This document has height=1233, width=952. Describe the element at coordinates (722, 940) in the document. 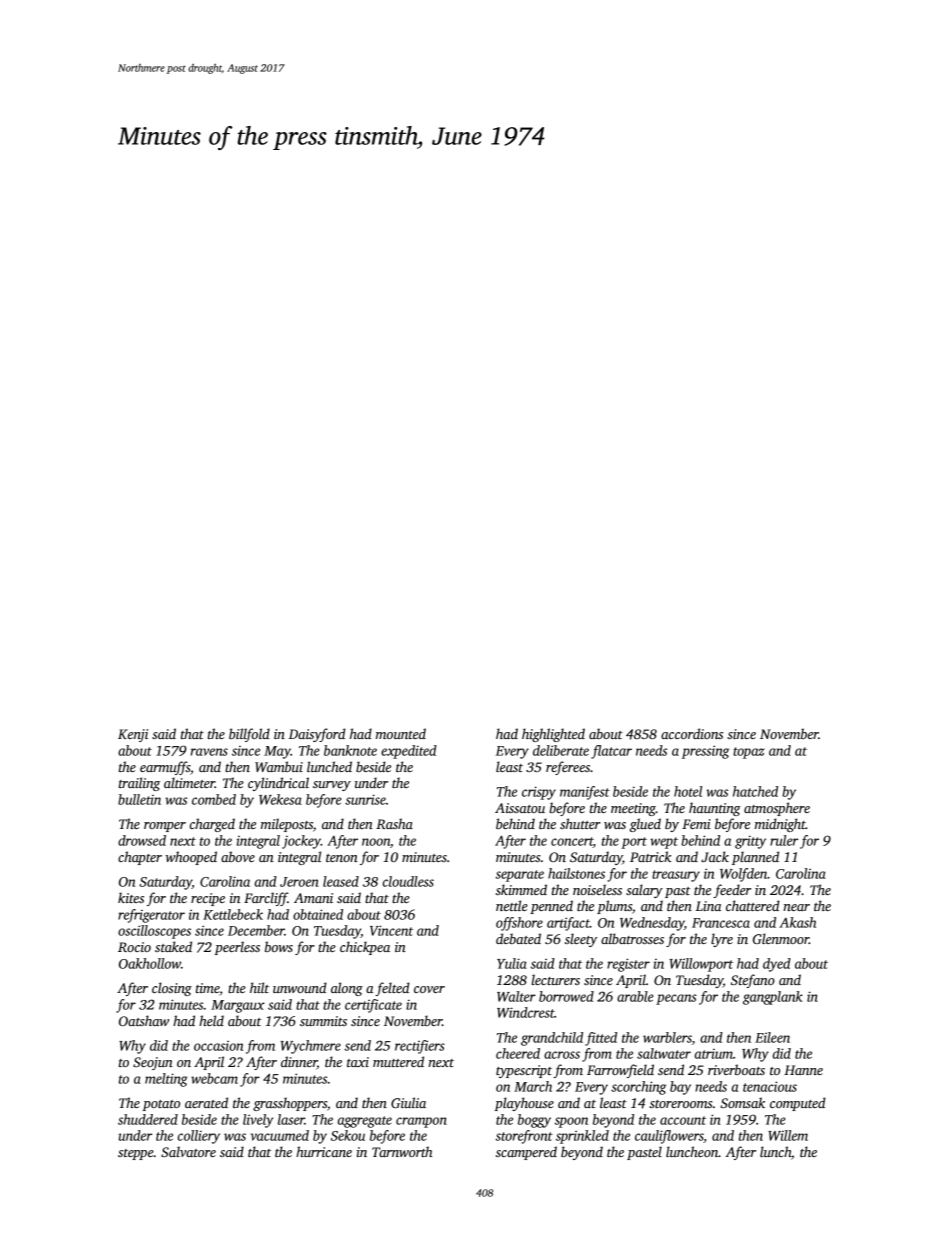

I see `lyre` at that location.
